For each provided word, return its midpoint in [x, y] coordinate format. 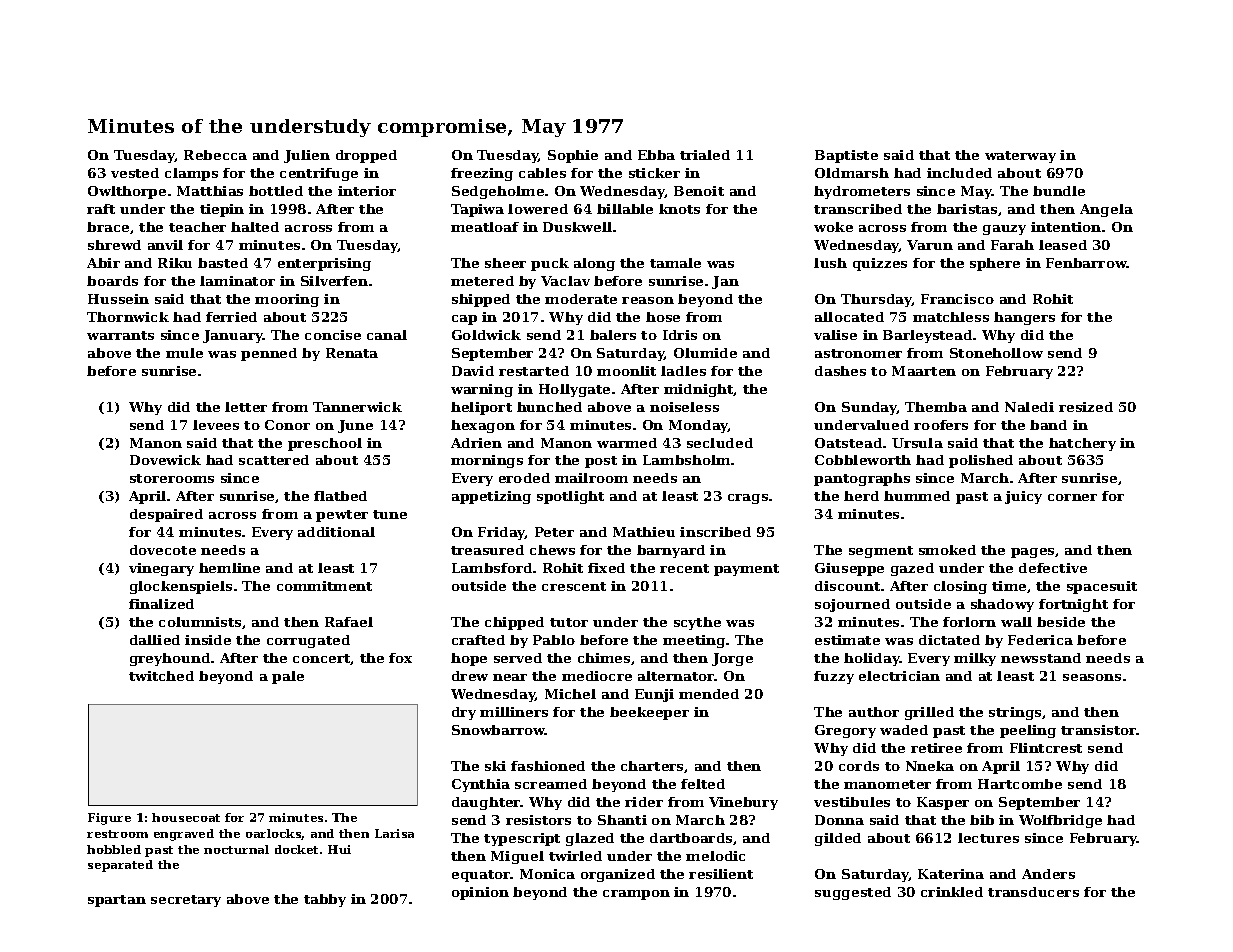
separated [120, 866]
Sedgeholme [498, 192]
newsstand [1041, 658]
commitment [324, 586]
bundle [1059, 191]
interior [367, 191]
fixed [606, 568]
